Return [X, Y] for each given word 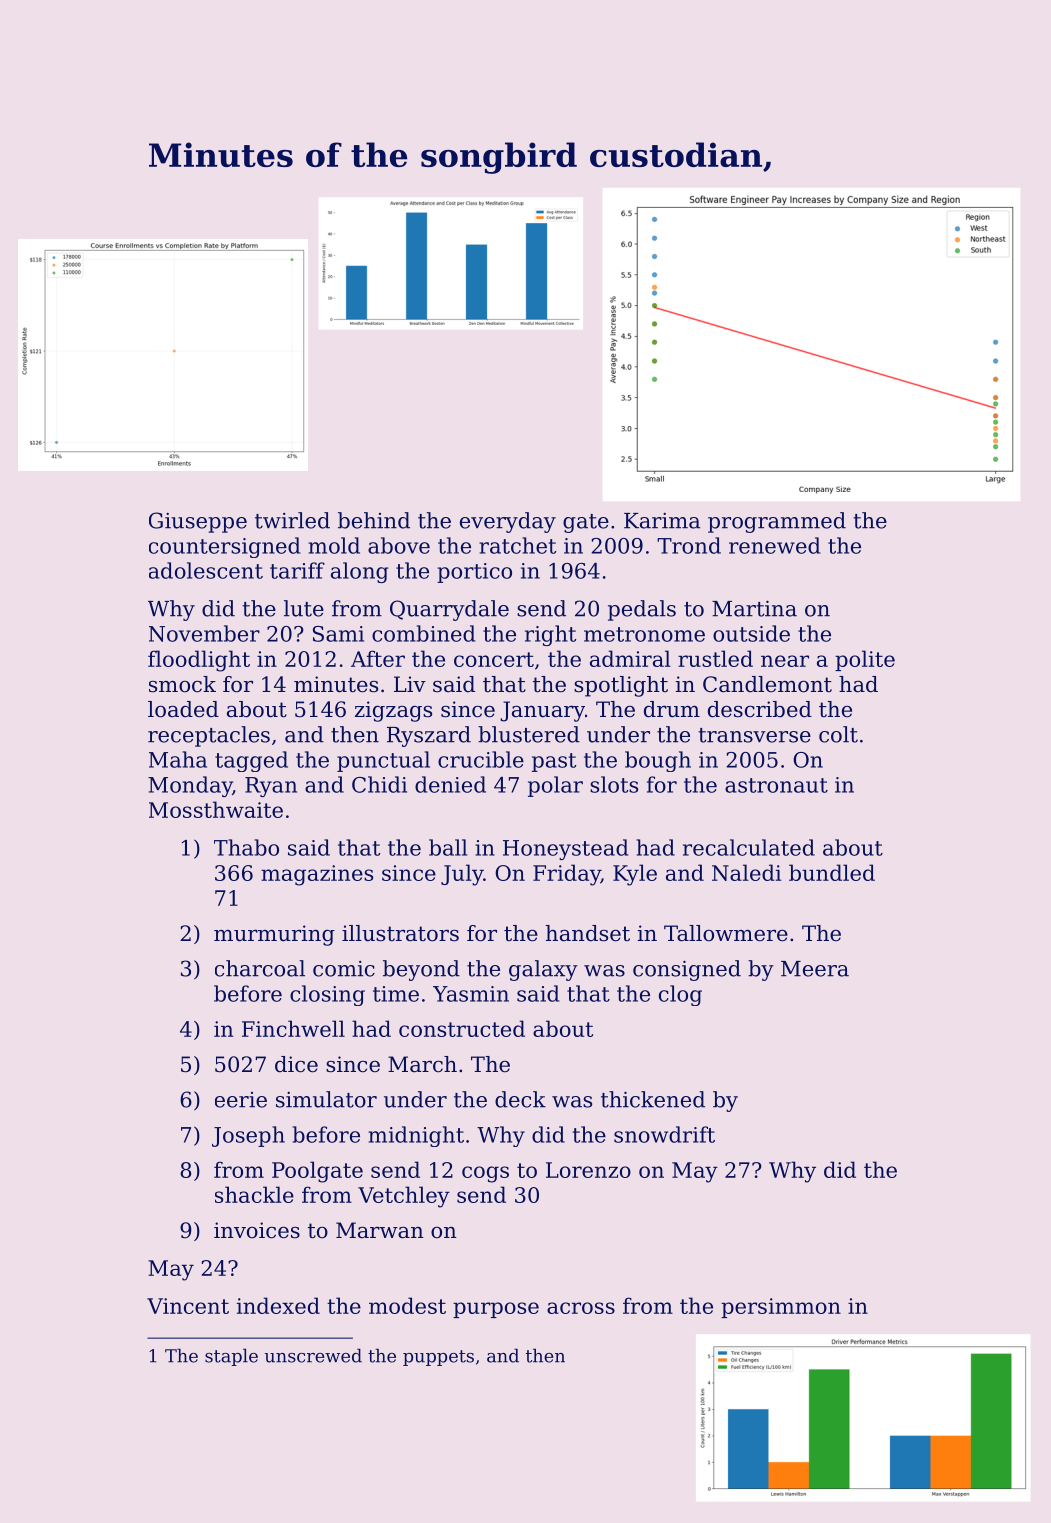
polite [865, 660]
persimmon [781, 1308]
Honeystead [565, 849]
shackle [254, 1194]
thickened [653, 1099]
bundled [832, 872]
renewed [774, 545]
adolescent [206, 570]
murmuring [274, 935]
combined [423, 633]
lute [304, 608]
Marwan [380, 1230]
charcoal [260, 968]
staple [231, 1357]
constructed [462, 1028]
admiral [630, 658]
